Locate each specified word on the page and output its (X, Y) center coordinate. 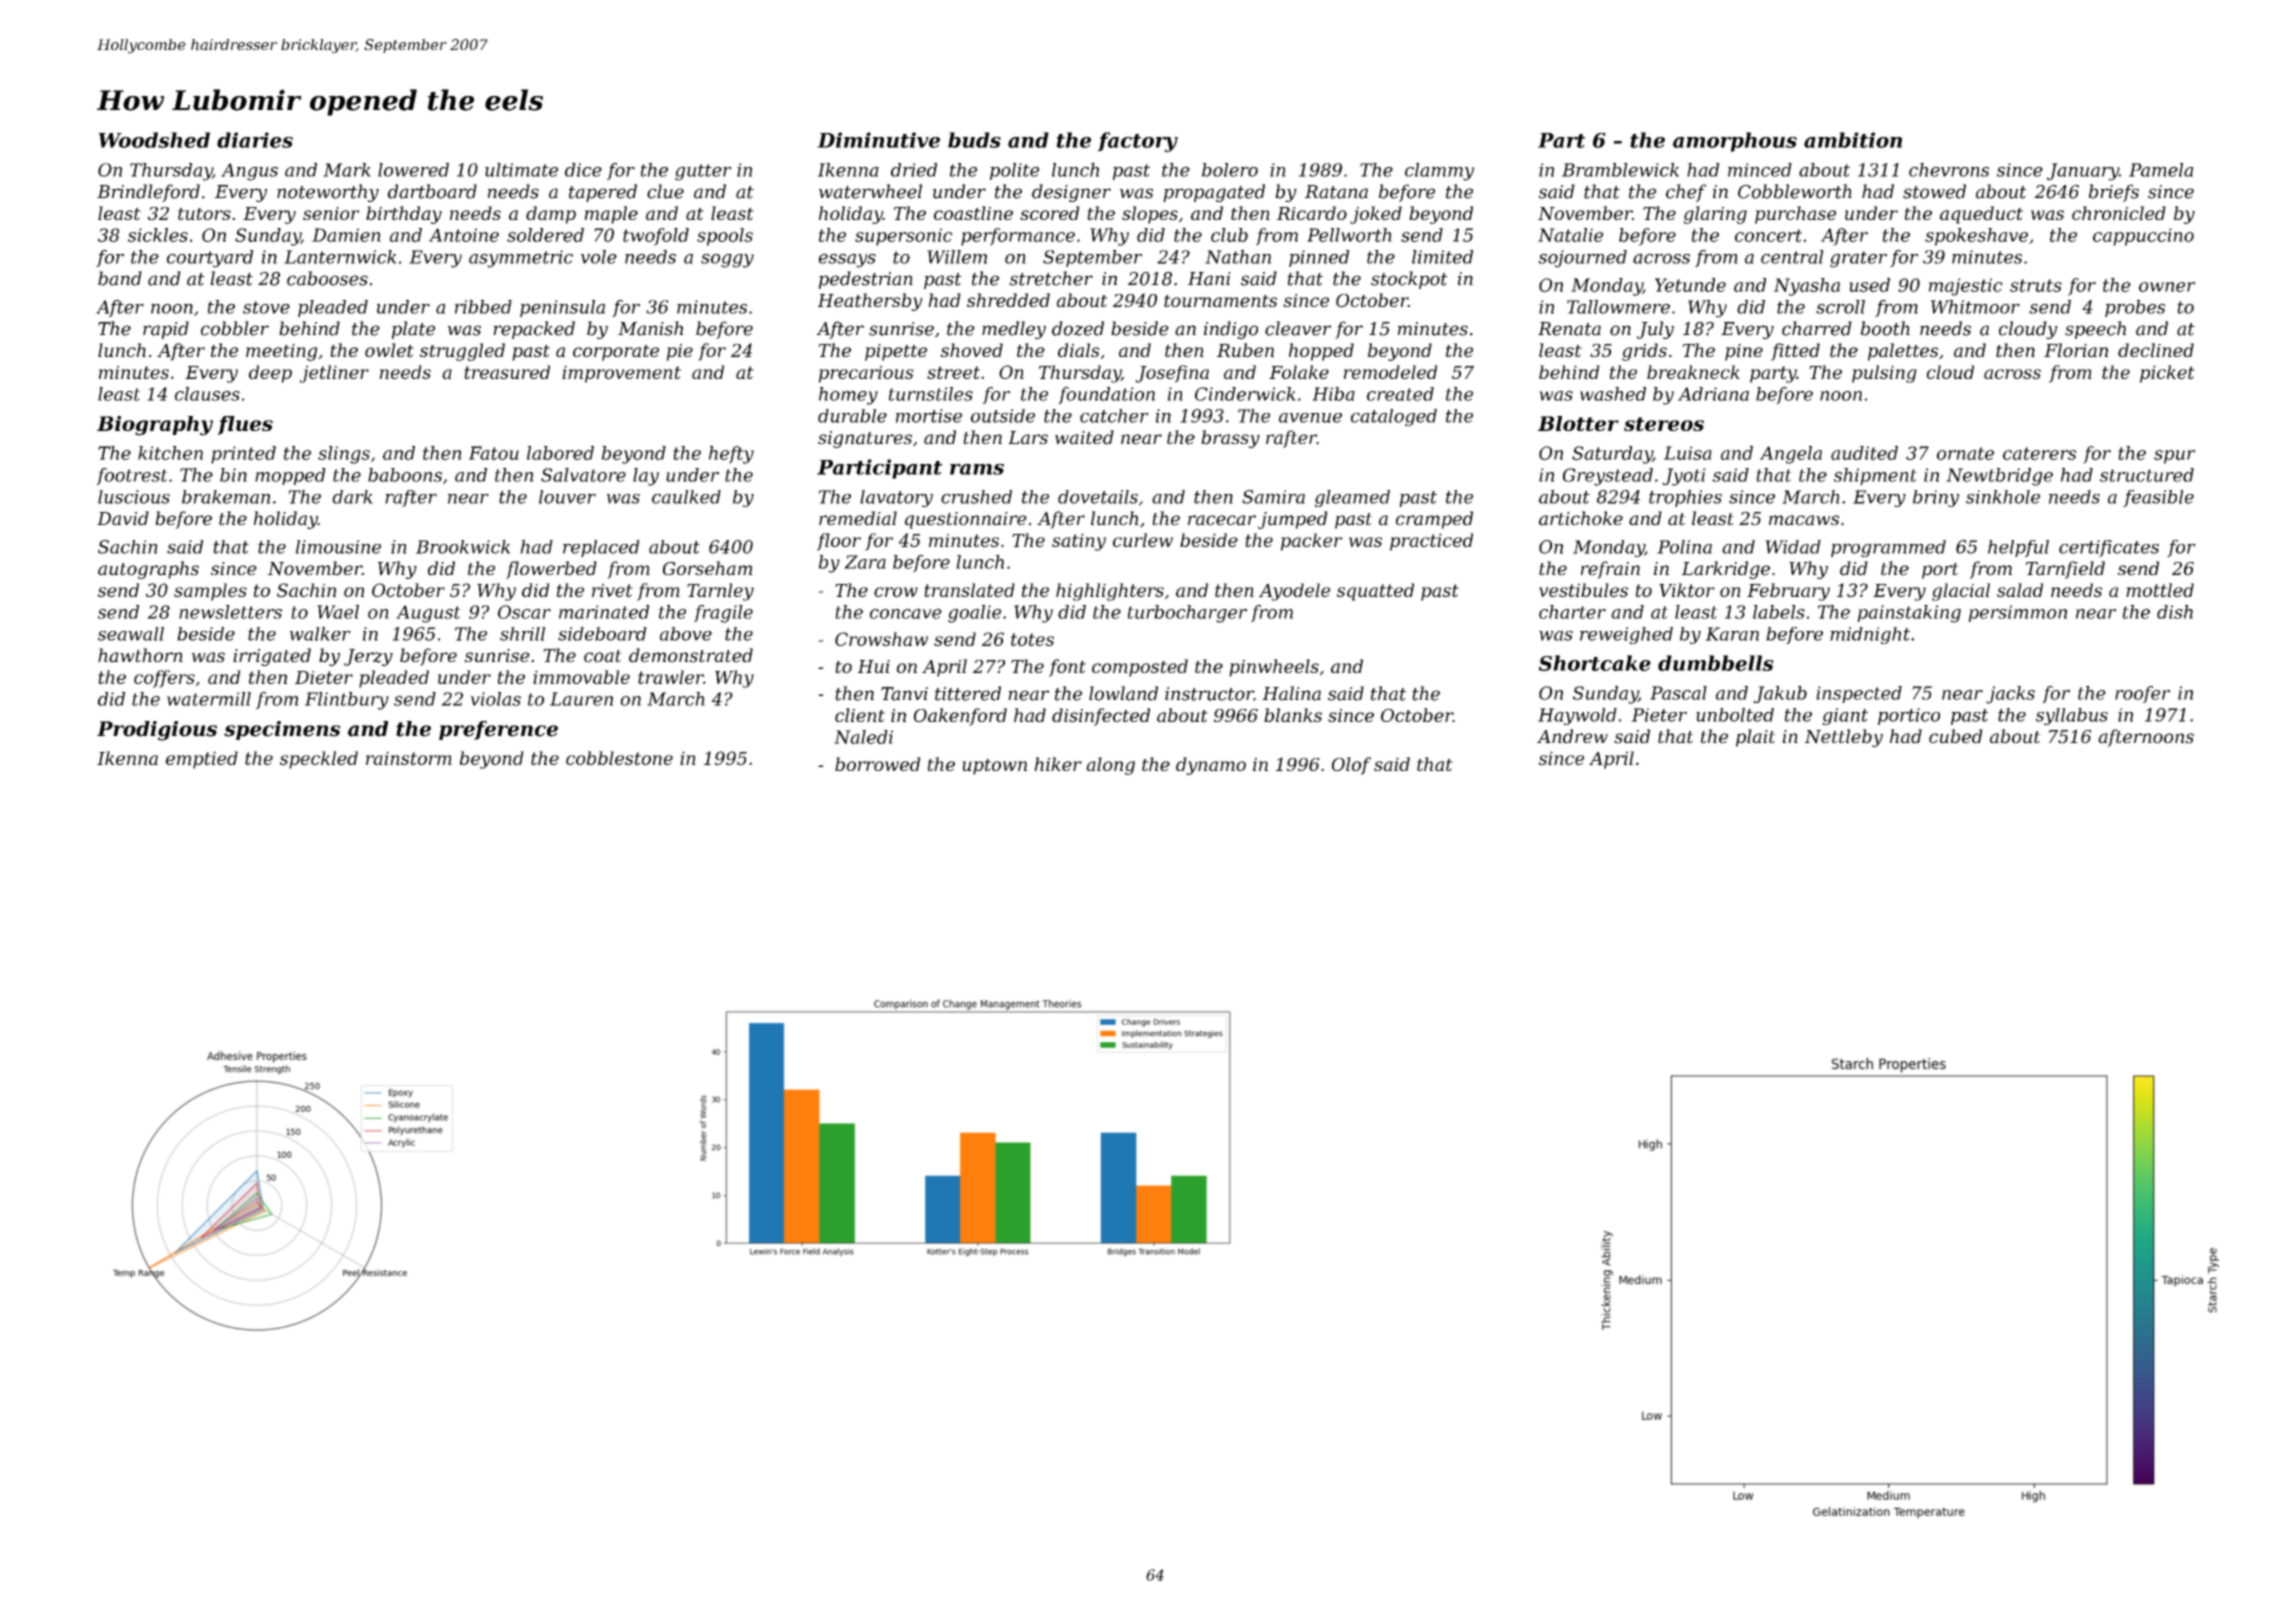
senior (331, 213)
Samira (1273, 497)
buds (974, 140)
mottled (2160, 590)
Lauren (581, 699)
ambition (1853, 140)
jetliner (334, 374)
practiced (1431, 542)
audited (1864, 453)
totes (1032, 639)
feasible (2158, 498)
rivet (612, 590)
